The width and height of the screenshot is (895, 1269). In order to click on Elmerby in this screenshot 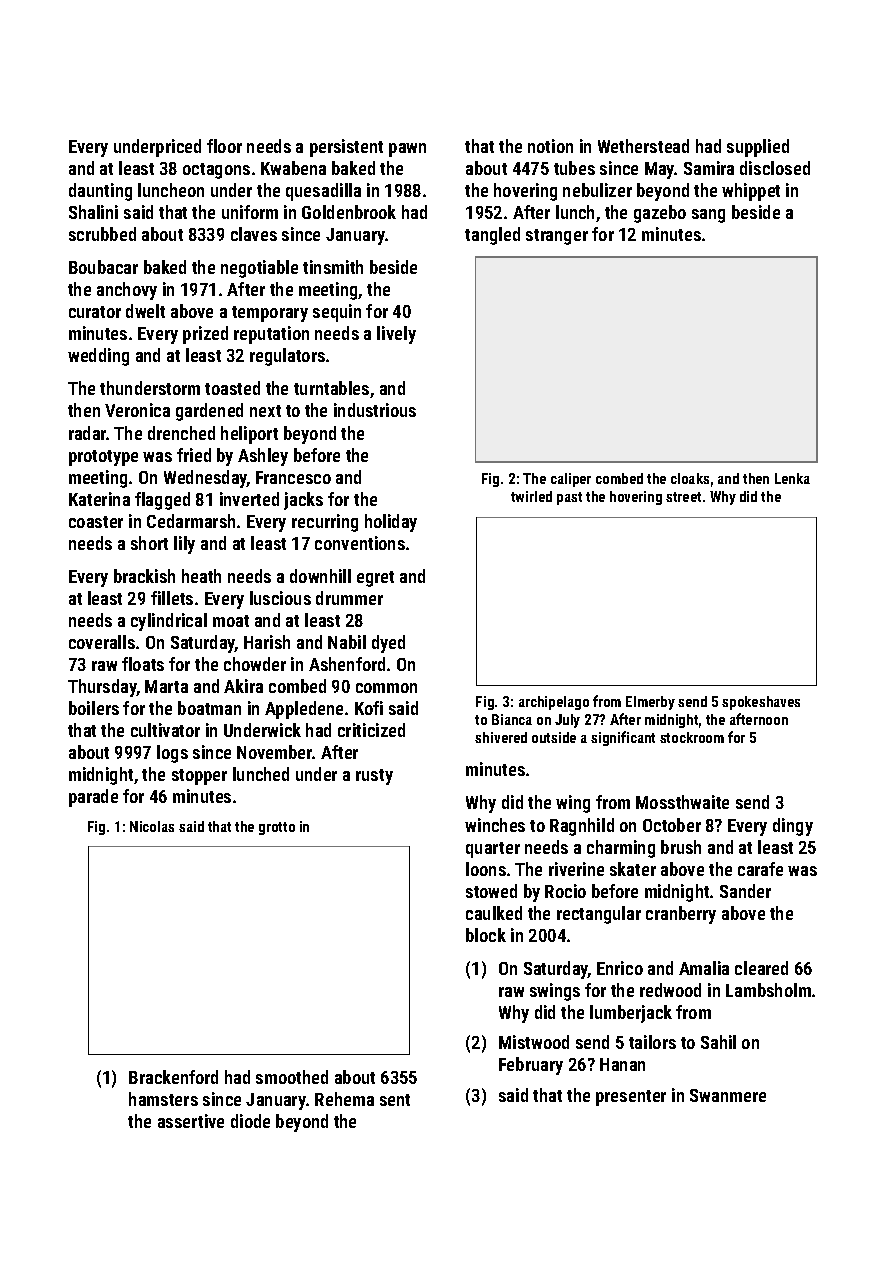, I will do `click(650, 703)`.
